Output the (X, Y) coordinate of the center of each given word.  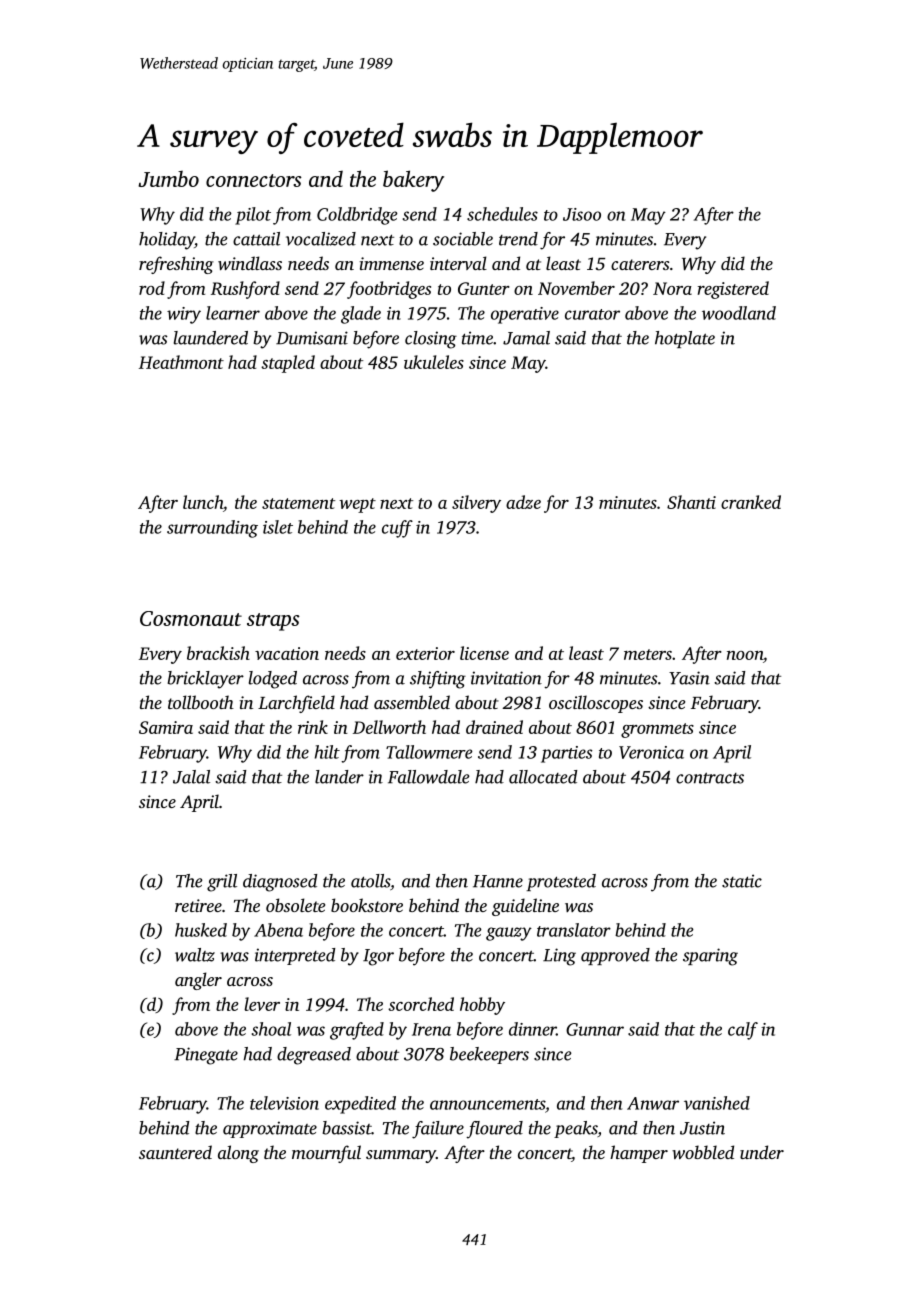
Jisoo (582, 214)
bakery (413, 181)
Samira (166, 727)
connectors (254, 180)
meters (648, 654)
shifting (438, 680)
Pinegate (206, 1056)
